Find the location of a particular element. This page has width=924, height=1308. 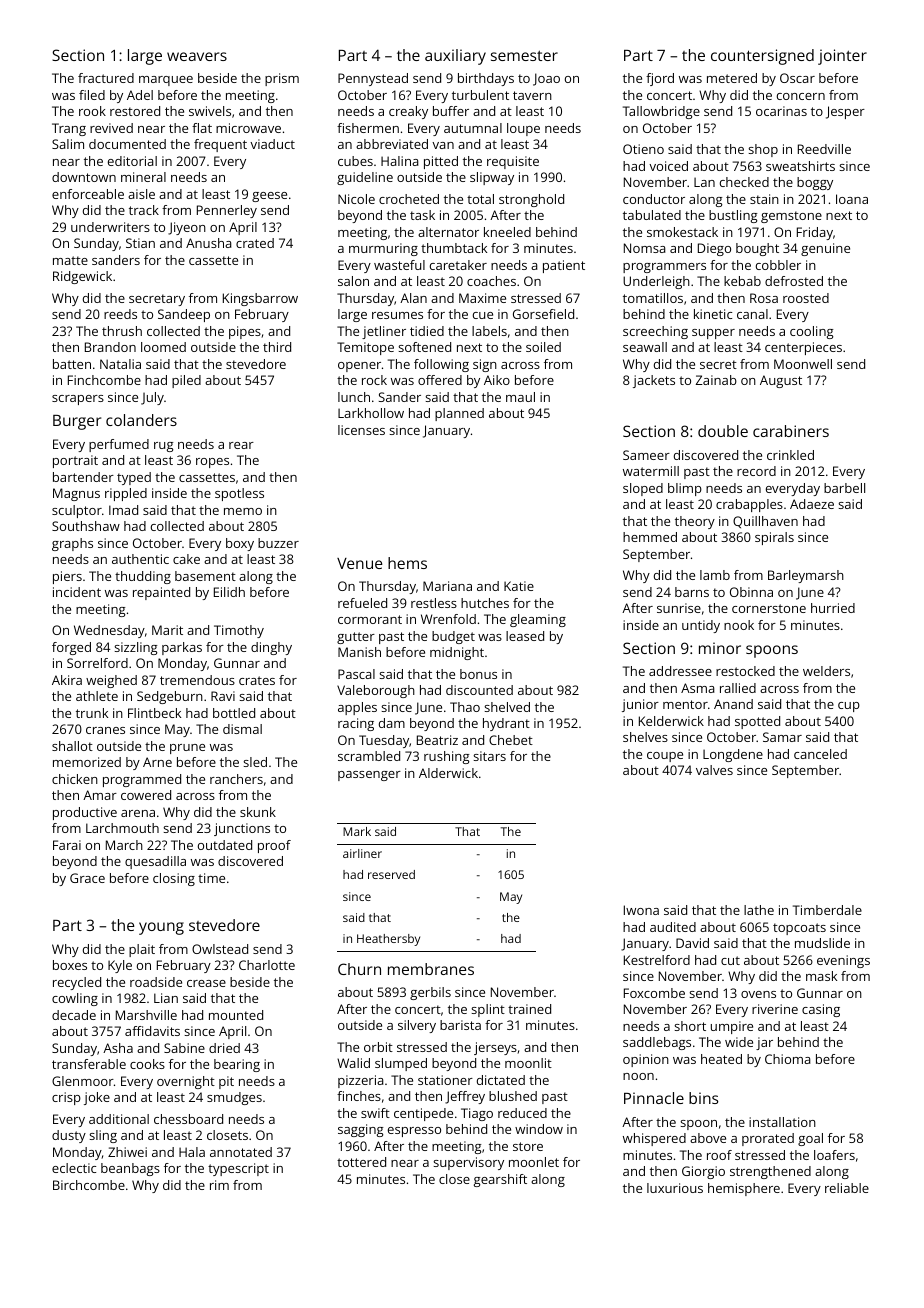

editorial is located at coordinates (132, 161).
